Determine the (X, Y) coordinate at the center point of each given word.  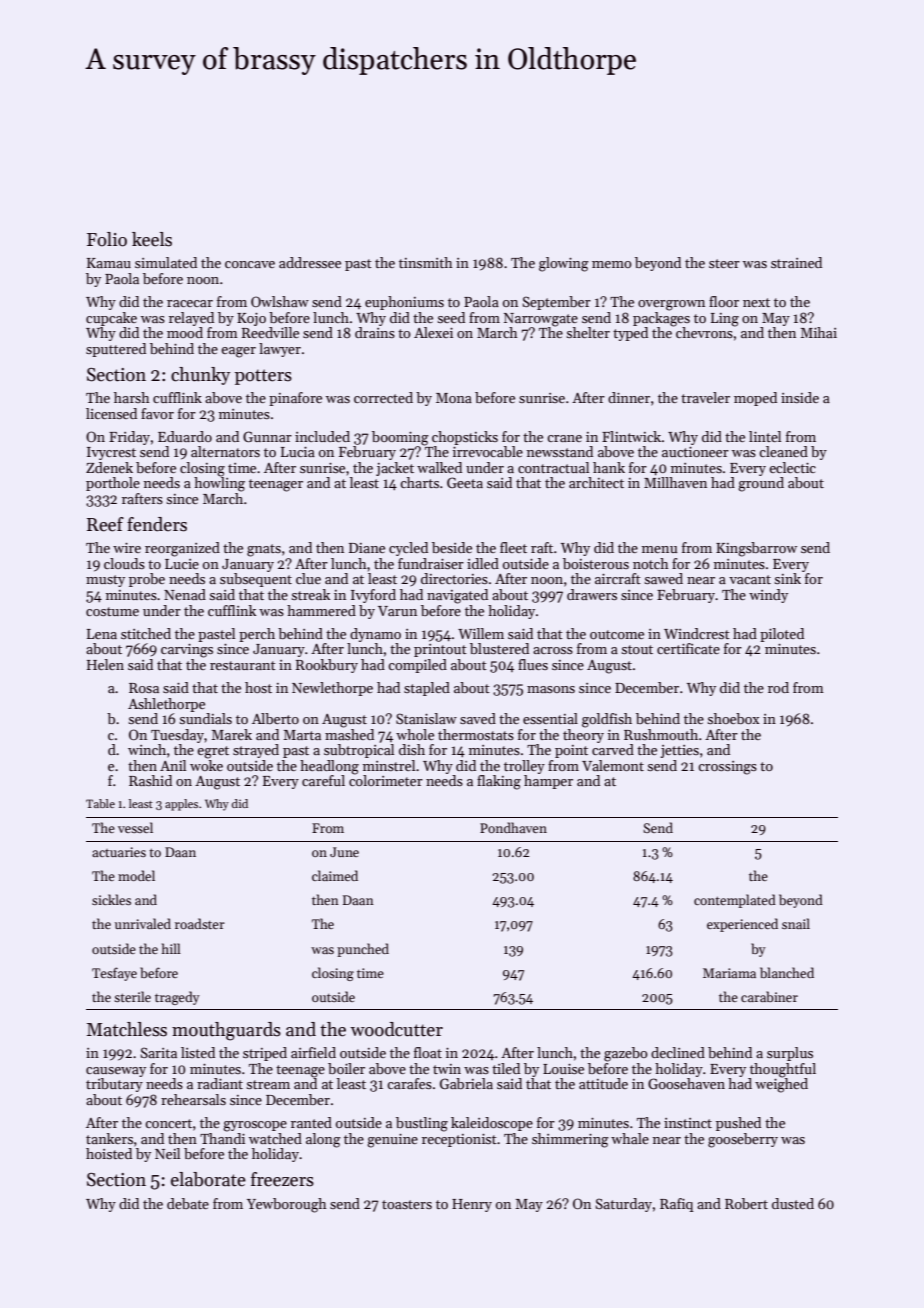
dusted (793, 1203)
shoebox (733, 718)
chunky (200, 376)
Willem (481, 633)
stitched (146, 633)
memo (612, 264)
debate (188, 1203)
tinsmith (426, 262)
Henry (472, 1205)
